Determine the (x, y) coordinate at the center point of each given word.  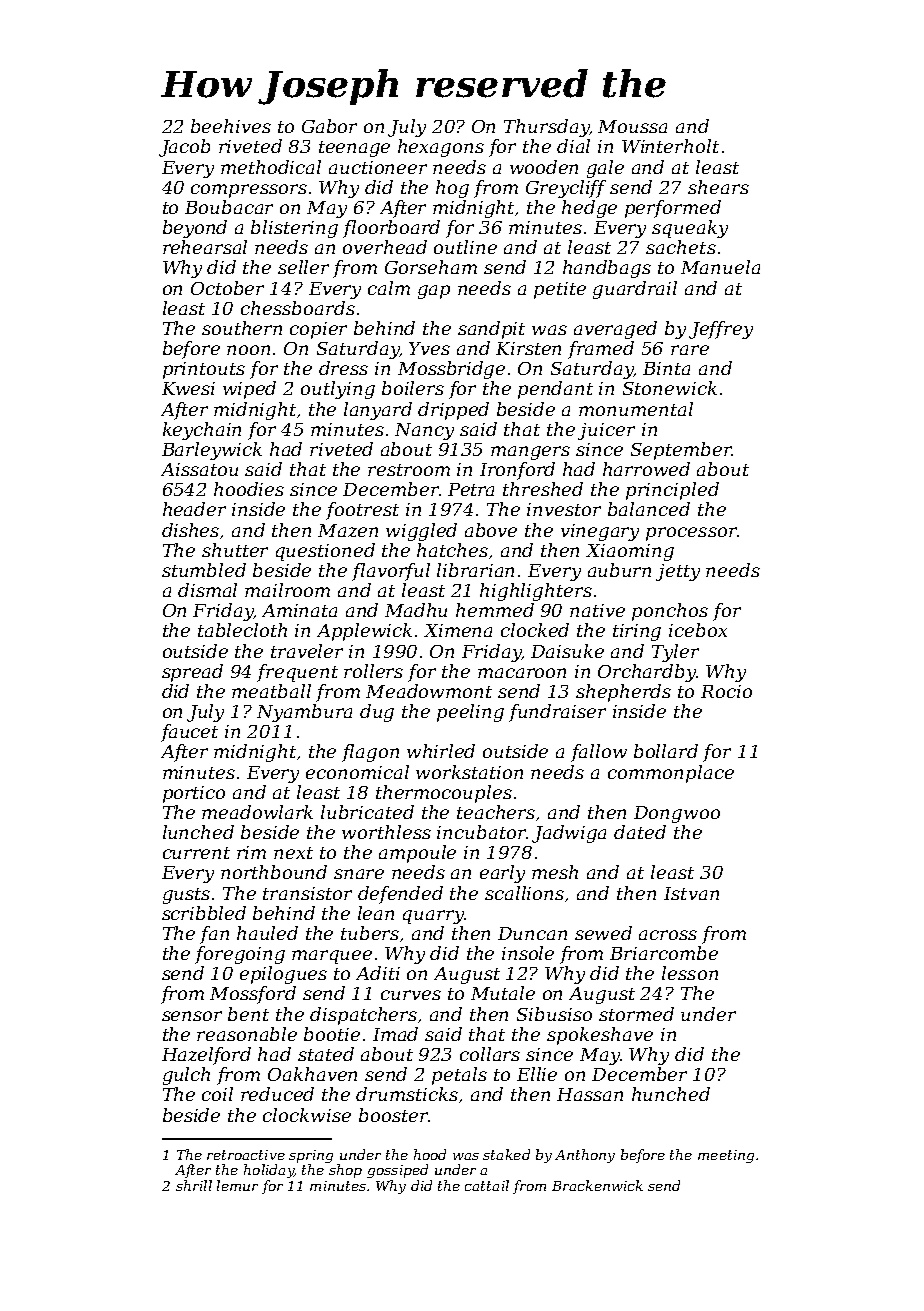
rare (690, 350)
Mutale (503, 993)
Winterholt (670, 146)
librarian (475, 570)
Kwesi (188, 388)
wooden (544, 167)
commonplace (671, 774)
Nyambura (304, 713)
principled (672, 491)
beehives (231, 126)
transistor (307, 893)
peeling (470, 713)
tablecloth (242, 630)
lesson (690, 973)
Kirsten (528, 348)
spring (311, 1156)
